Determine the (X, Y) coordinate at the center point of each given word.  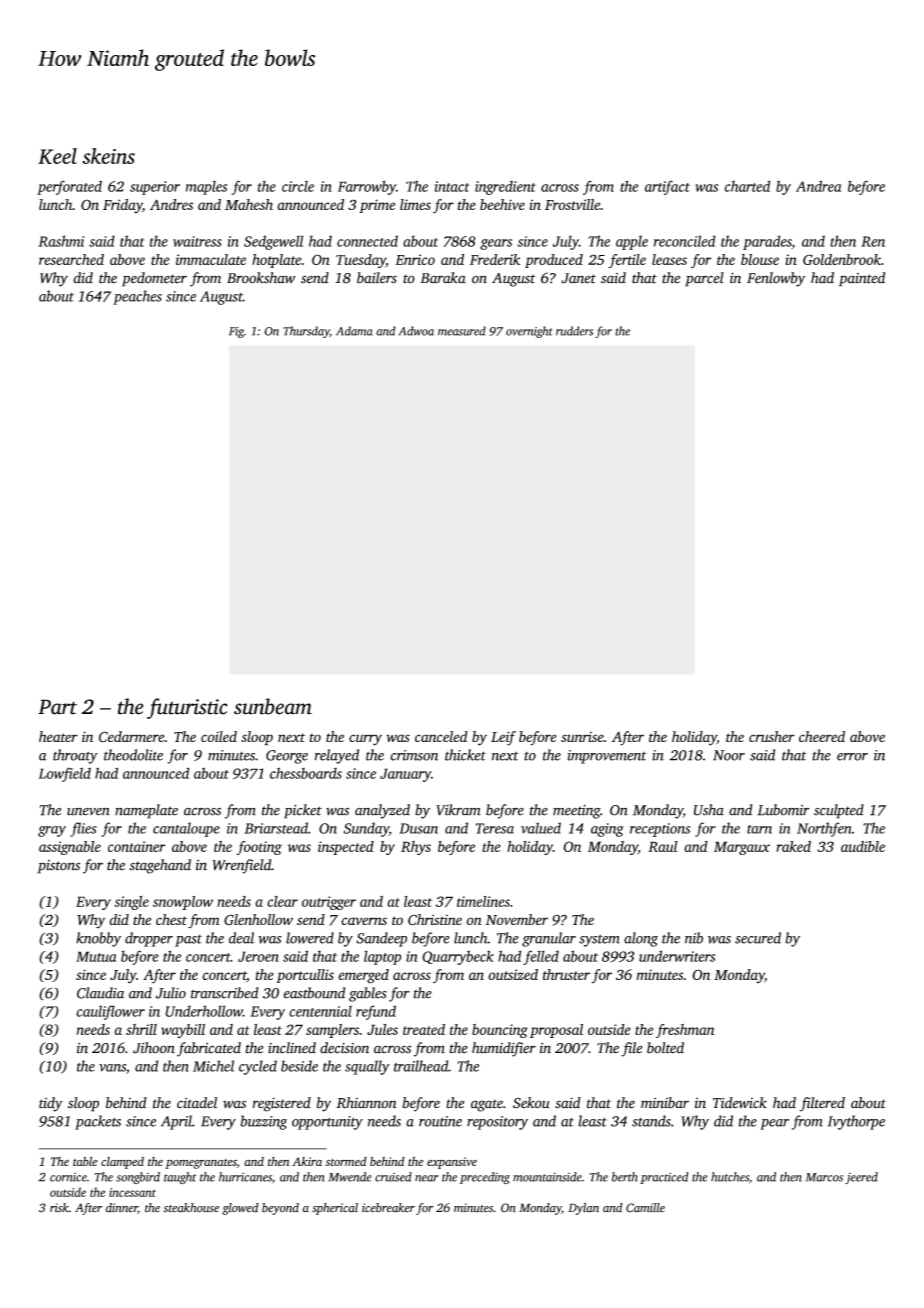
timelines (483, 901)
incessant (132, 1192)
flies (83, 829)
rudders (574, 331)
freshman (685, 1031)
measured (462, 331)
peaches (137, 297)
